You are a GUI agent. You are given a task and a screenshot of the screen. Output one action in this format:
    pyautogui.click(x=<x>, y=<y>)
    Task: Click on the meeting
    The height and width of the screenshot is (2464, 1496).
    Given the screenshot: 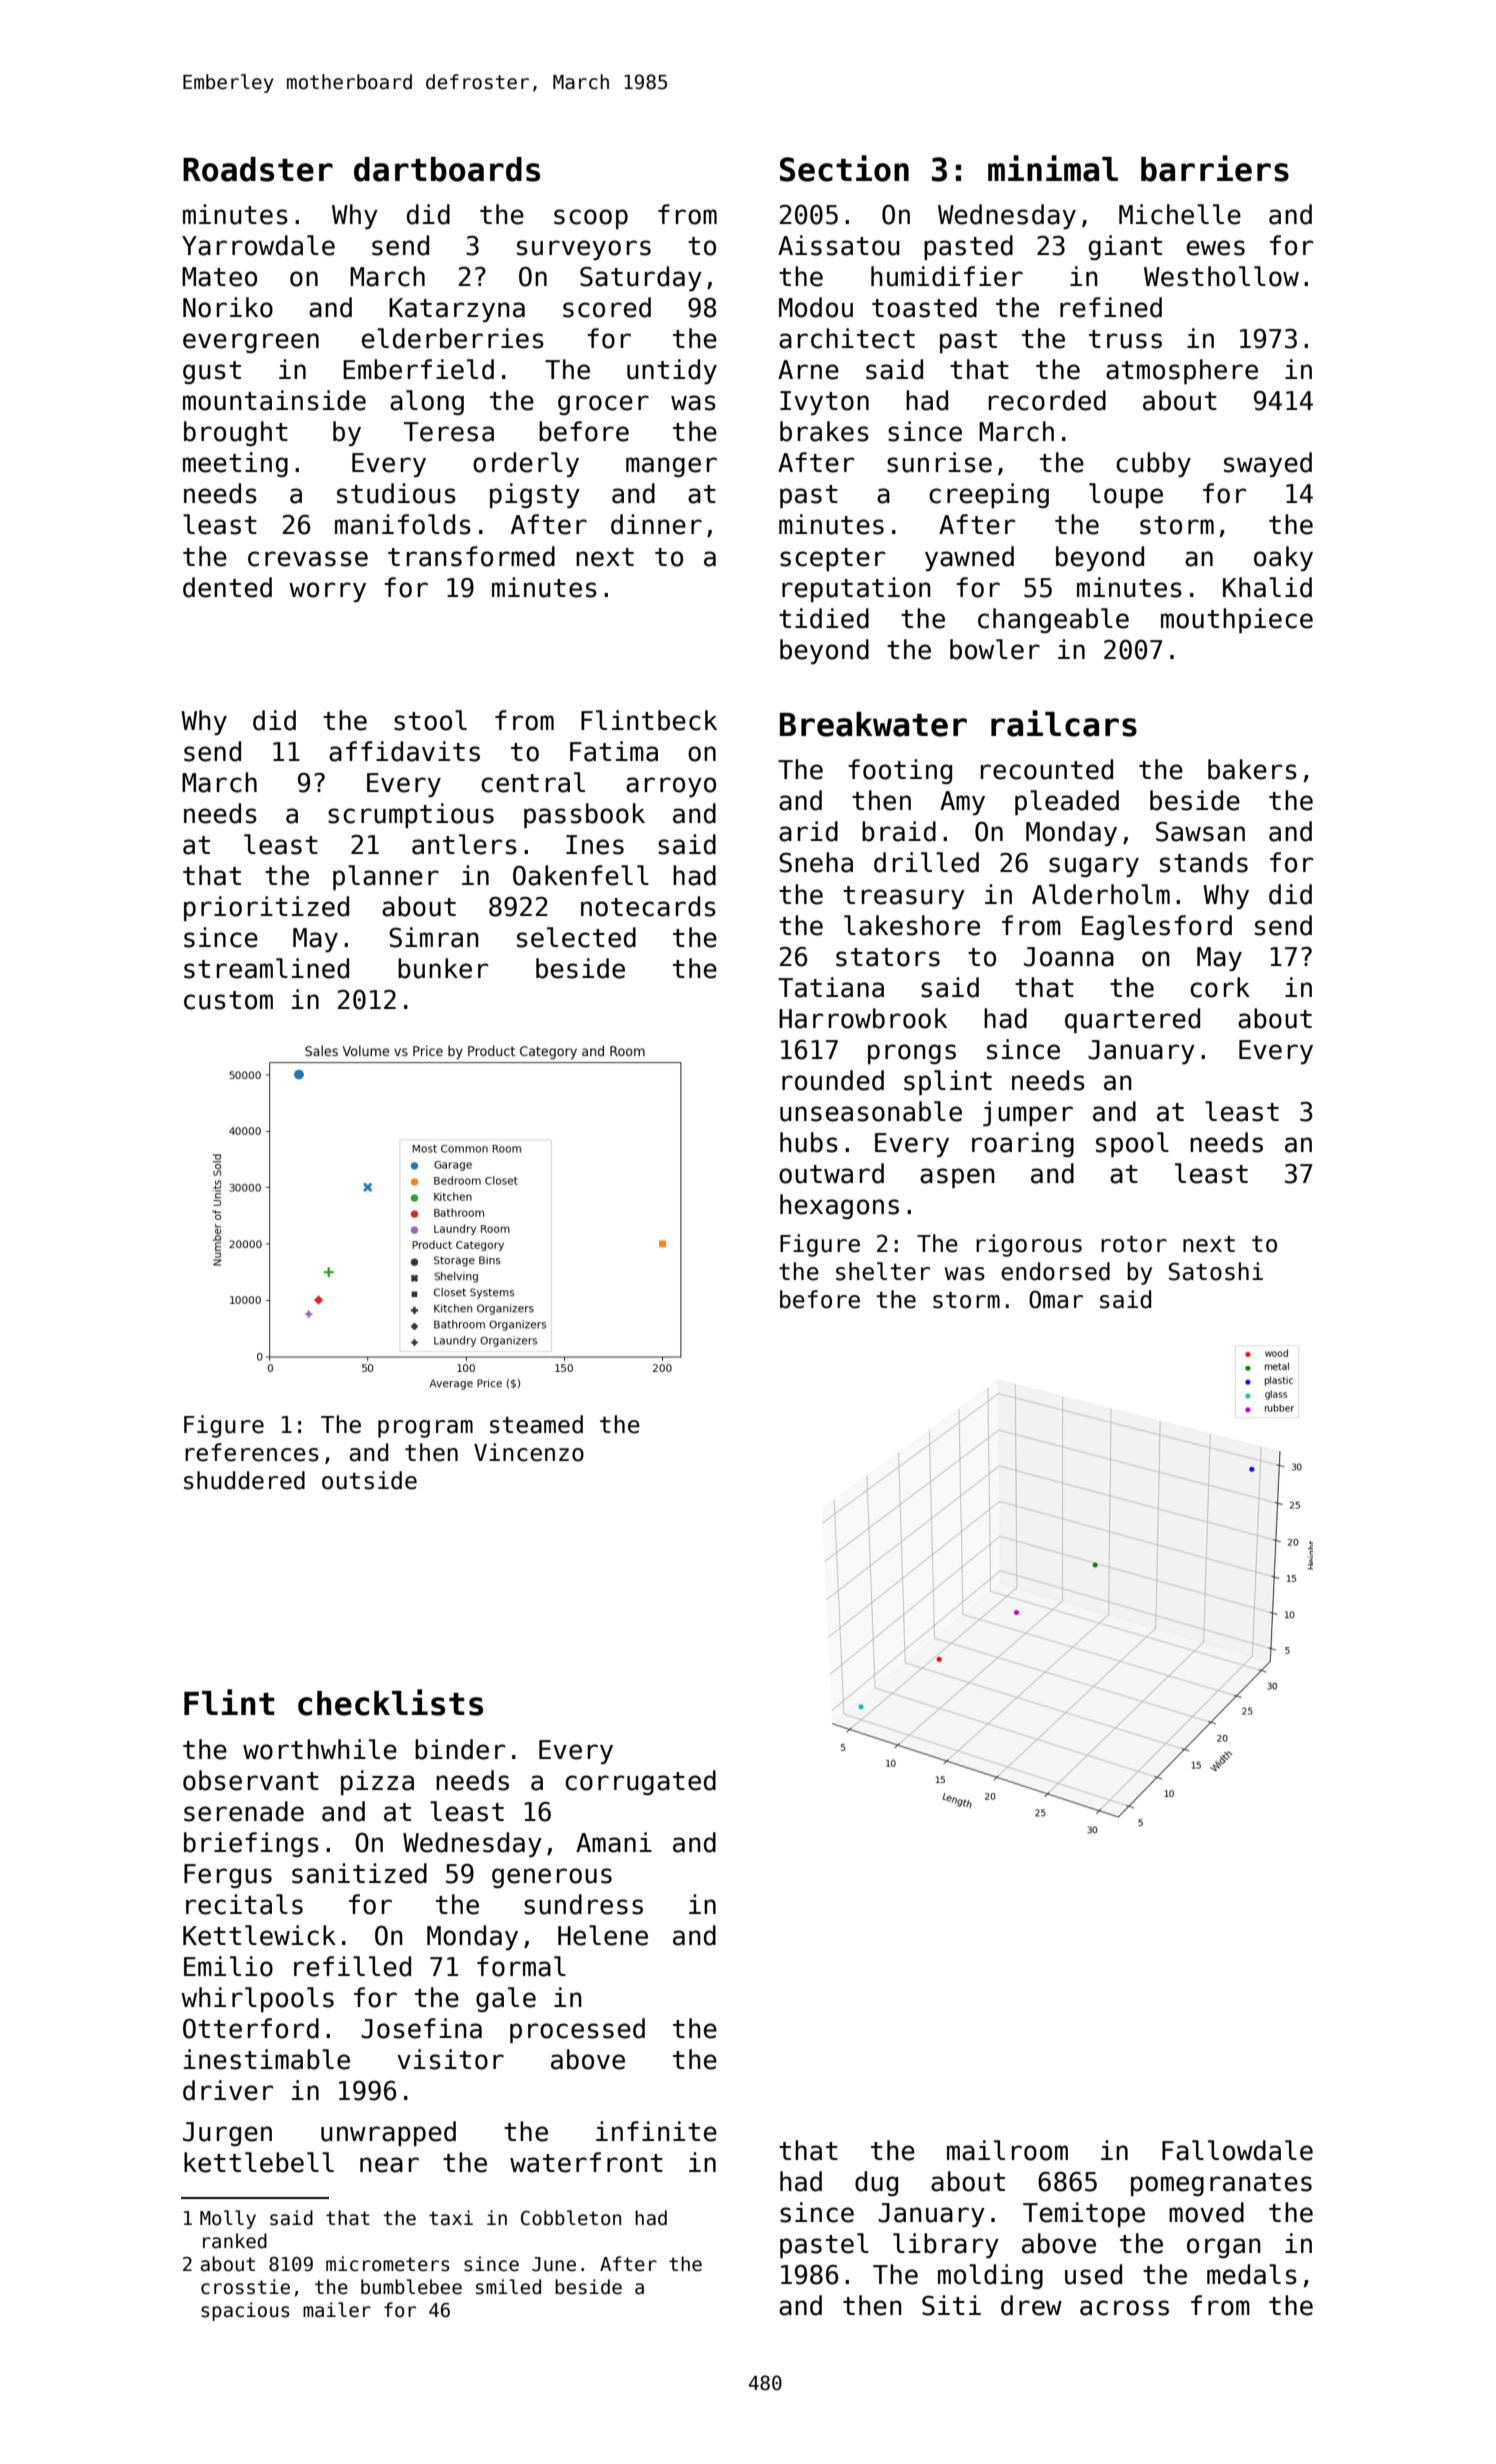 What is the action you would take?
    pyautogui.click(x=235, y=464)
